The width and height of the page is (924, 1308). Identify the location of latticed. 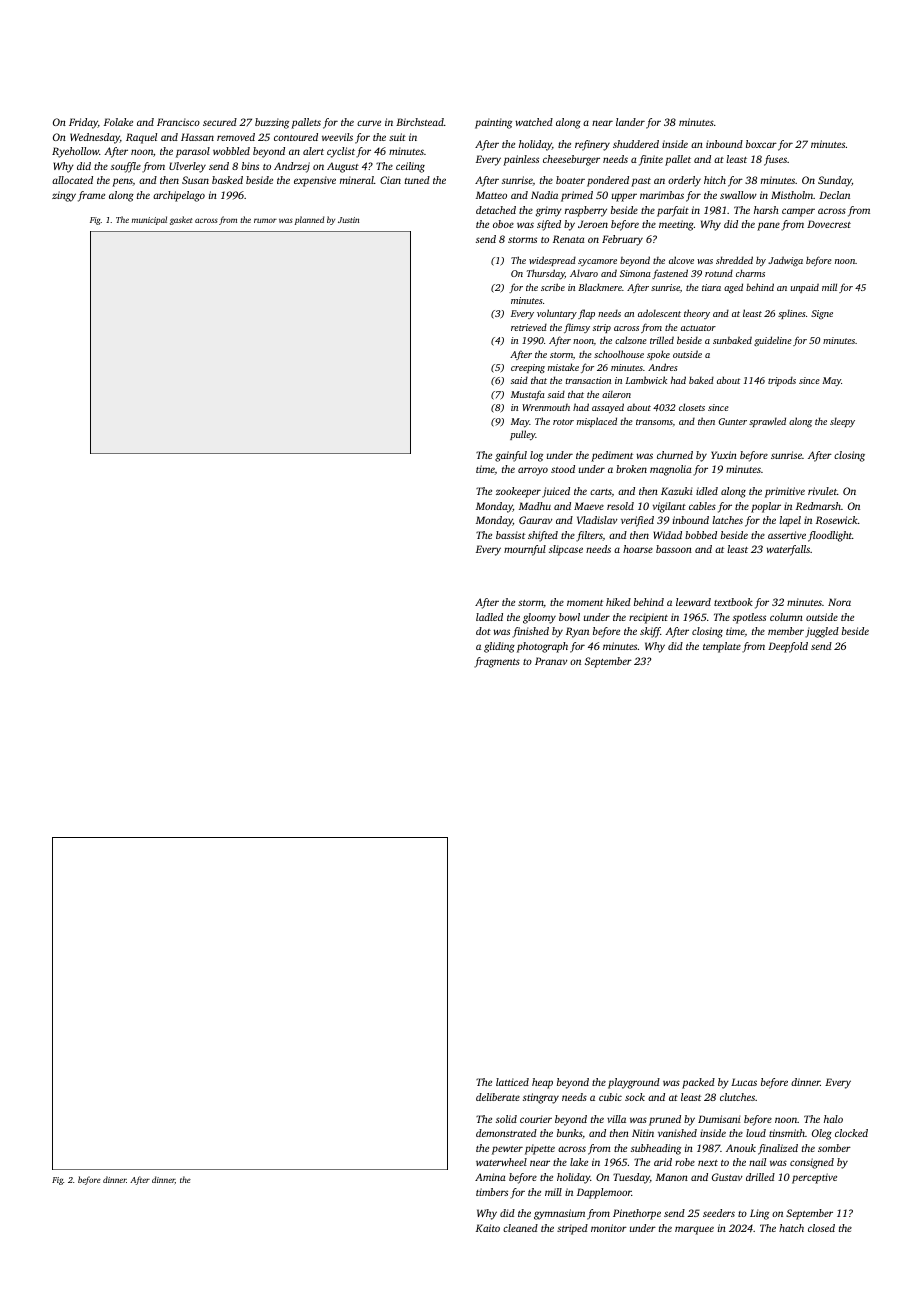
(512, 1082).
